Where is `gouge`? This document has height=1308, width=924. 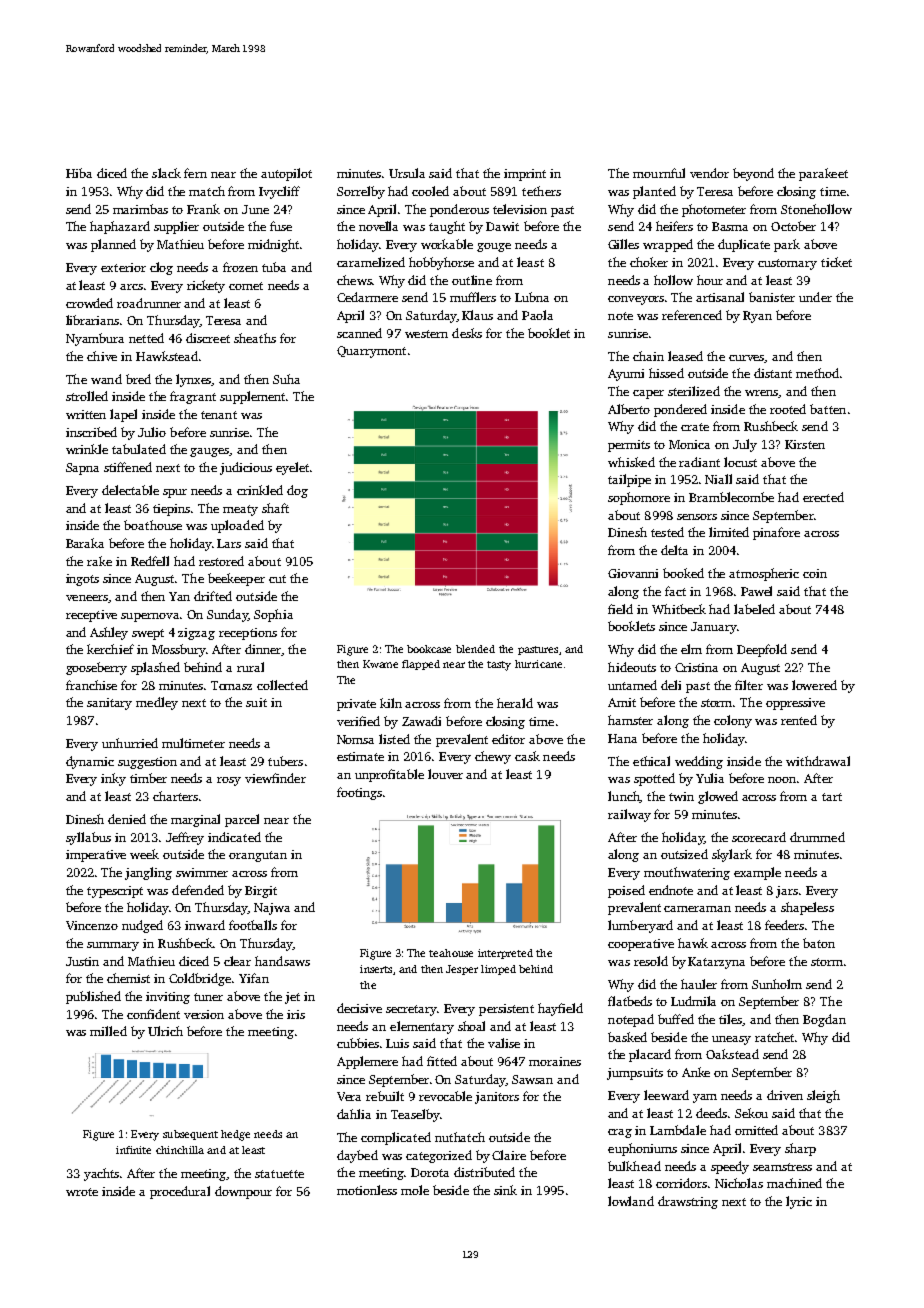
gouge is located at coordinates (494, 247).
